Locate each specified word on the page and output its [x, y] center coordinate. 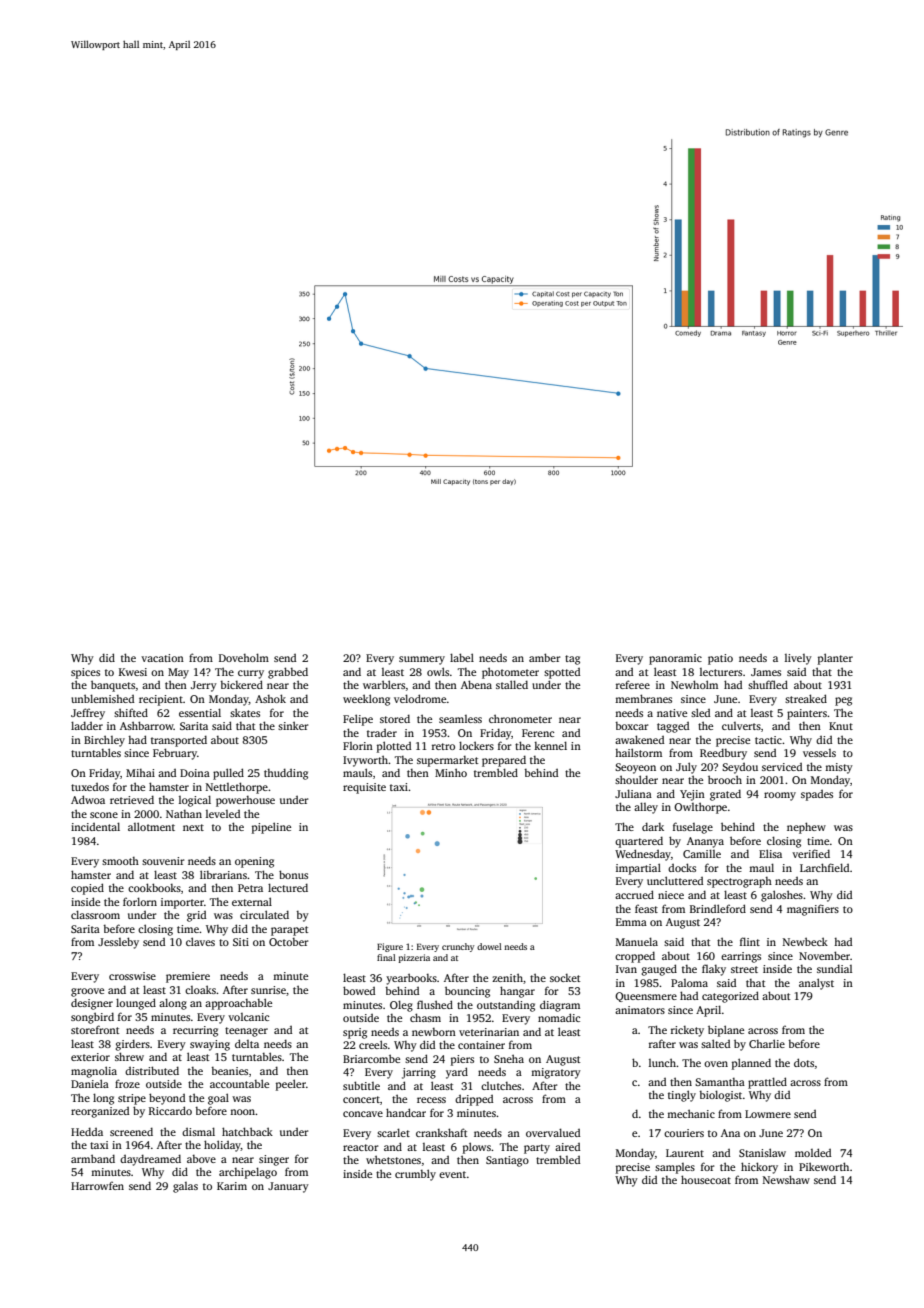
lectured [288, 887]
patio [720, 659]
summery [422, 660]
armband [93, 1158]
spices [85, 673]
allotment [151, 826]
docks [682, 867]
